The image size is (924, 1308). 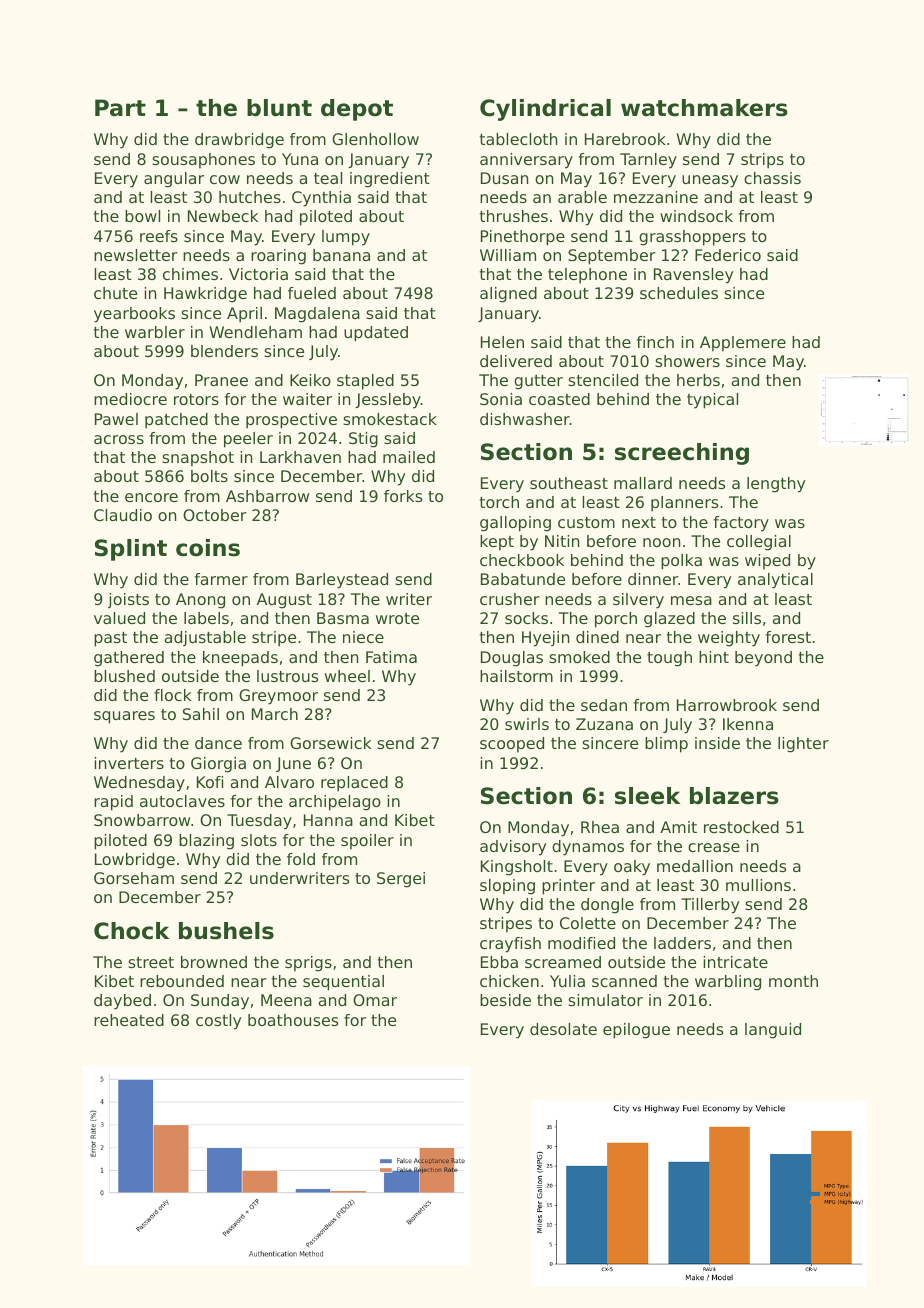 I want to click on telephone, so click(x=587, y=276).
